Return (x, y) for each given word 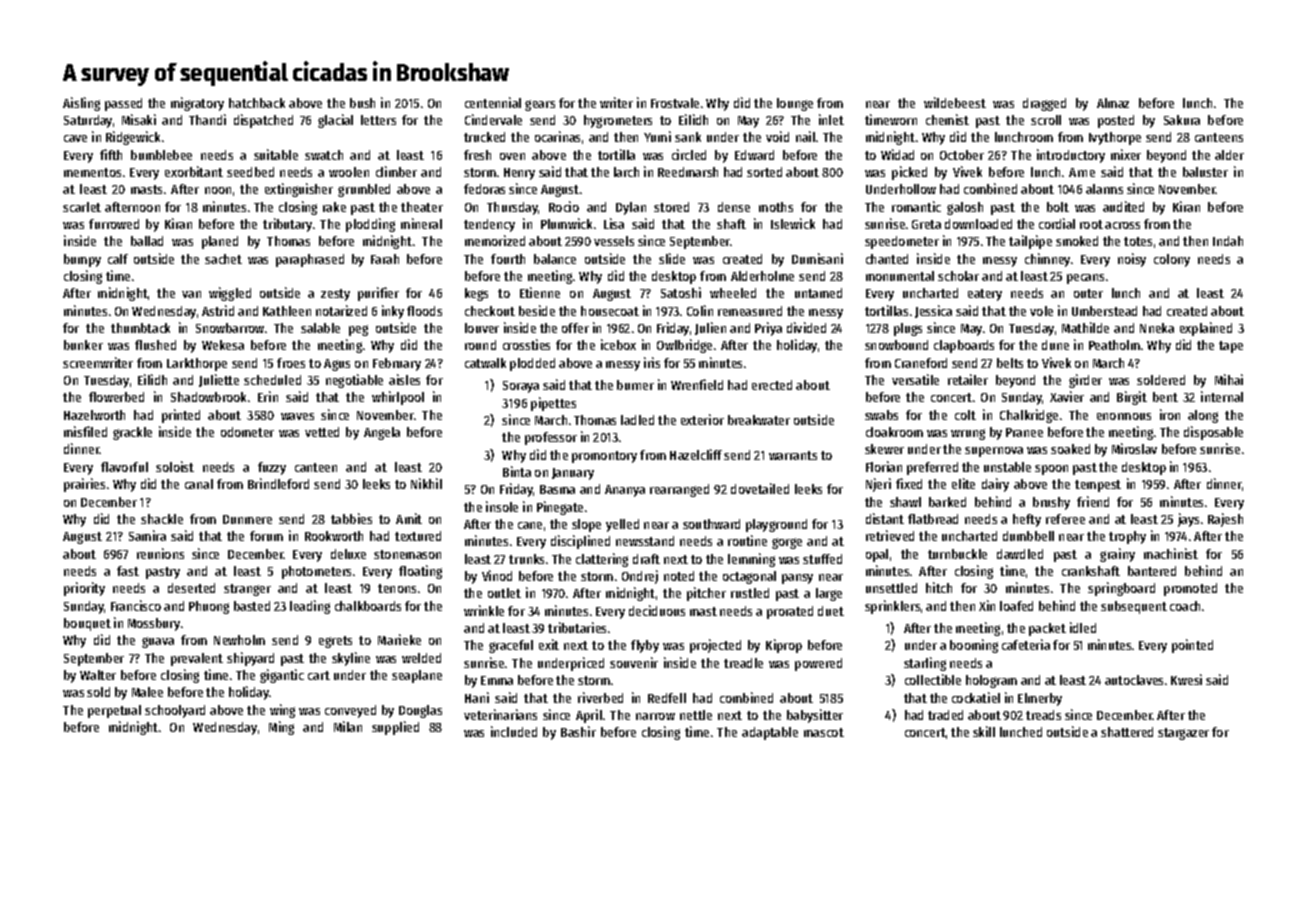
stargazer (1183, 734)
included (514, 731)
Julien (710, 328)
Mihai (1229, 379)
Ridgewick (133, 138)
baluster (1205, 172)
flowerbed (116, 397)
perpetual (114, 711)
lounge (795, 104)
